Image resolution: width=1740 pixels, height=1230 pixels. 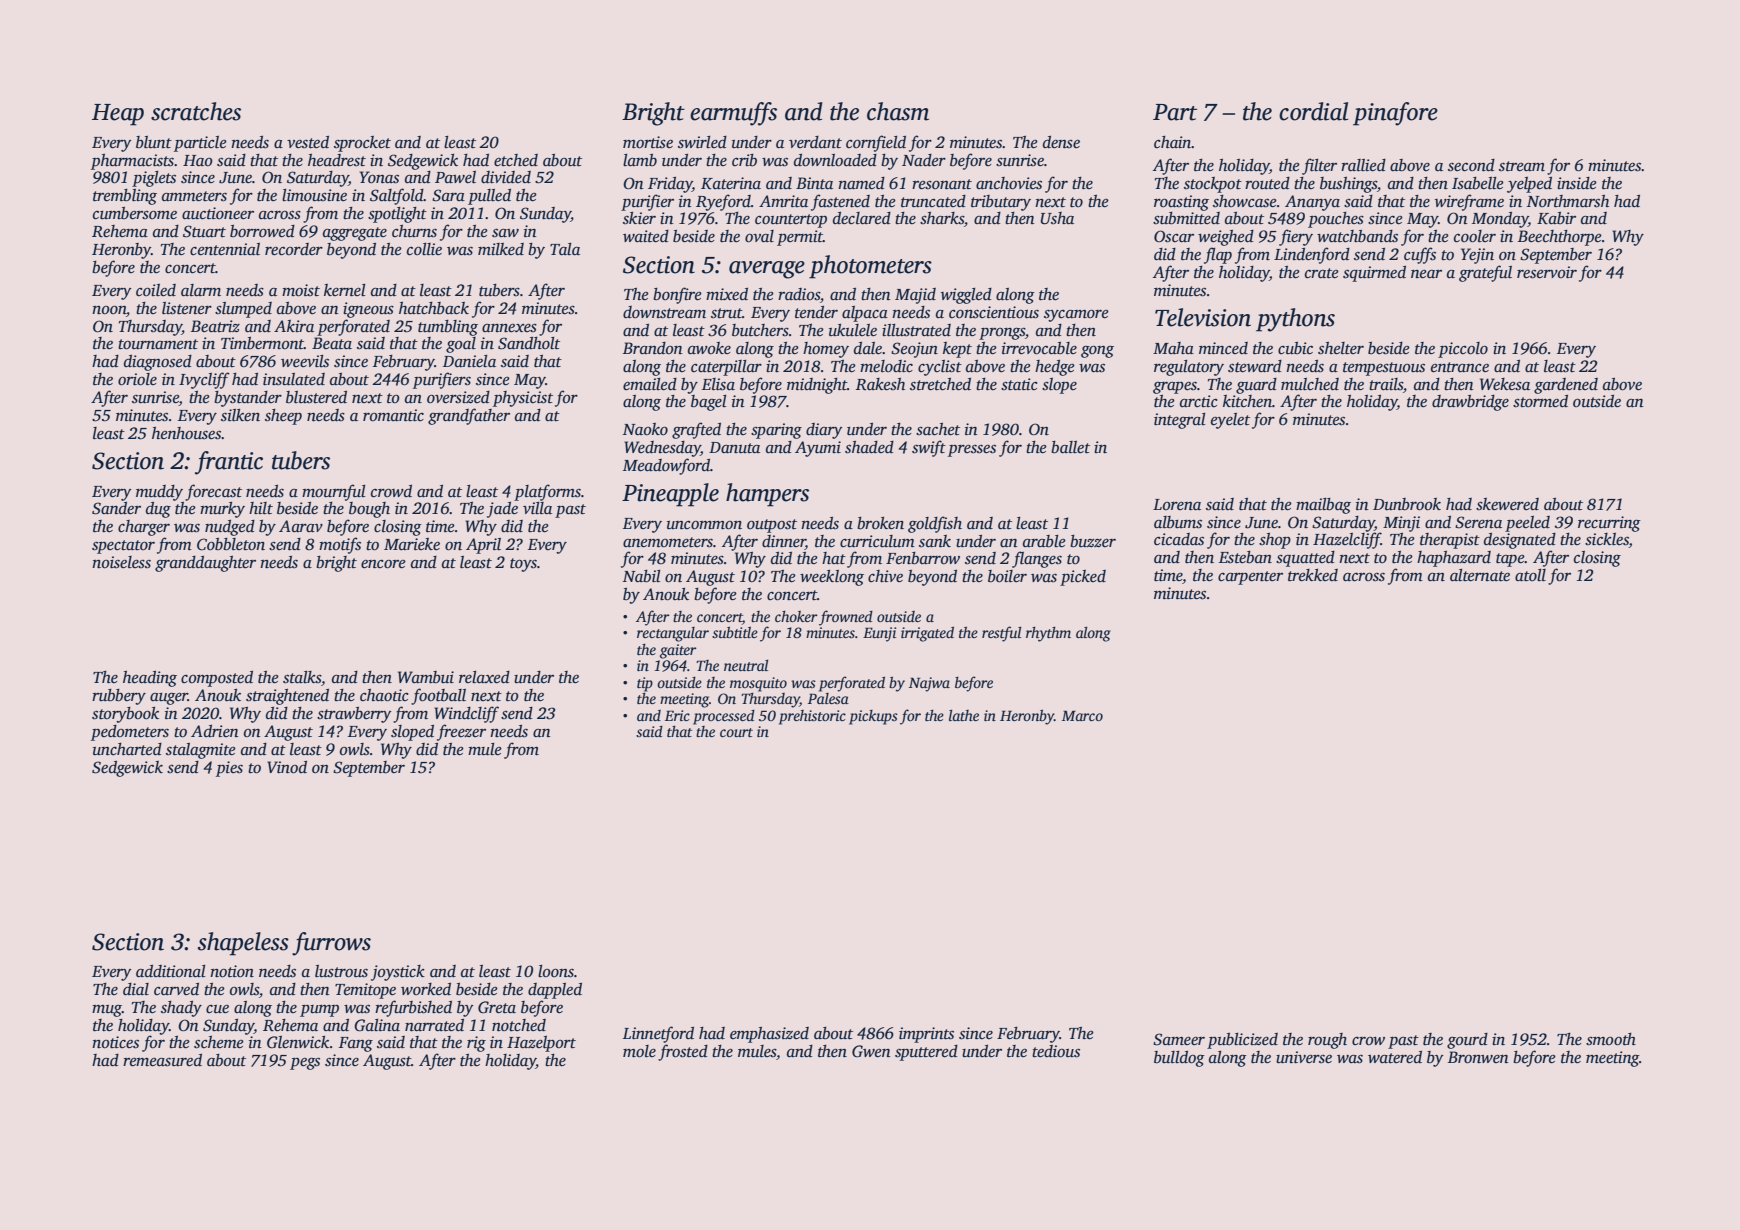 I want to click on diagnosed, so click(x=158, y=363).
